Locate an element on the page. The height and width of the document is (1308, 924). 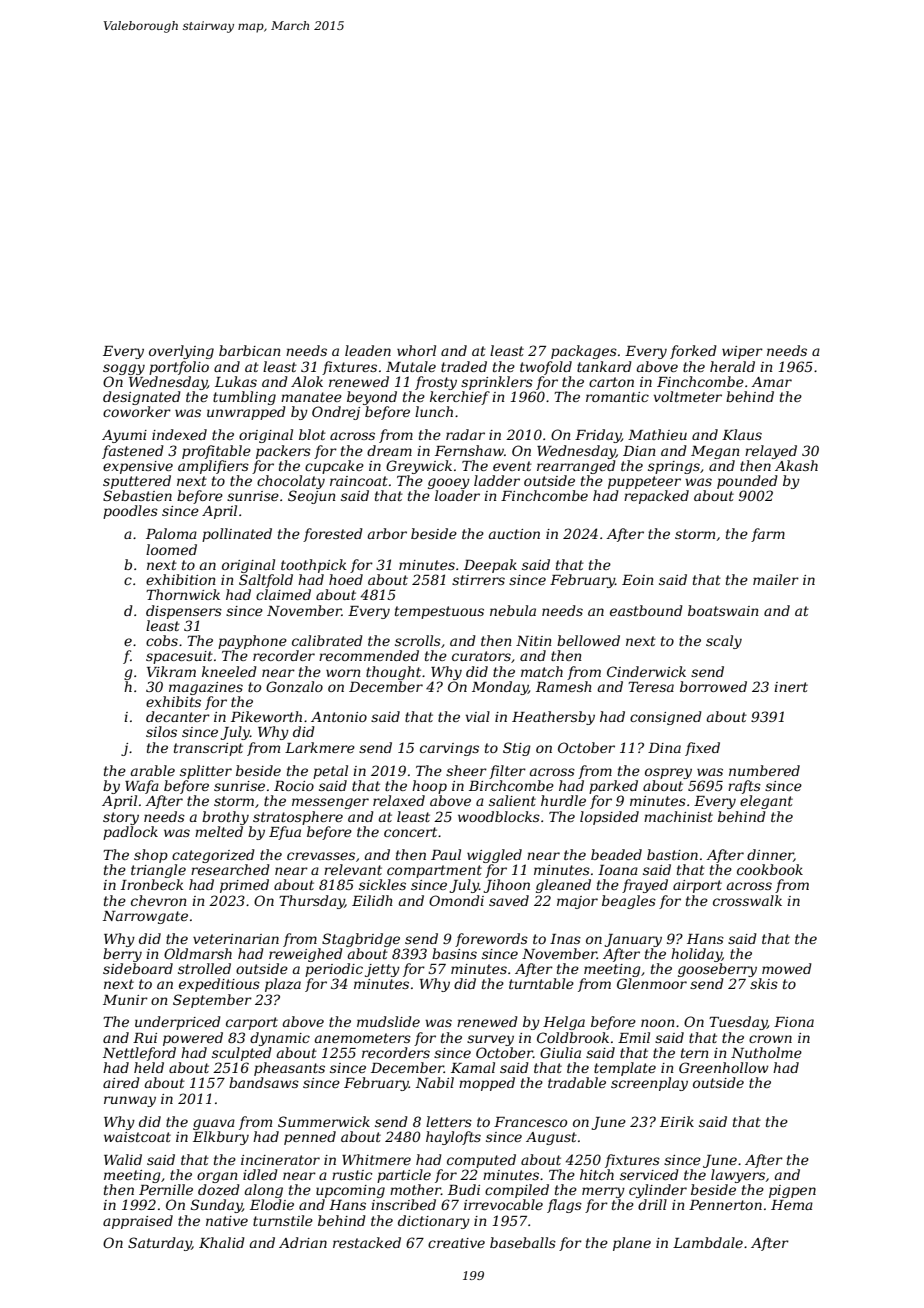
exhibition is located at coordinates (181, 579).
